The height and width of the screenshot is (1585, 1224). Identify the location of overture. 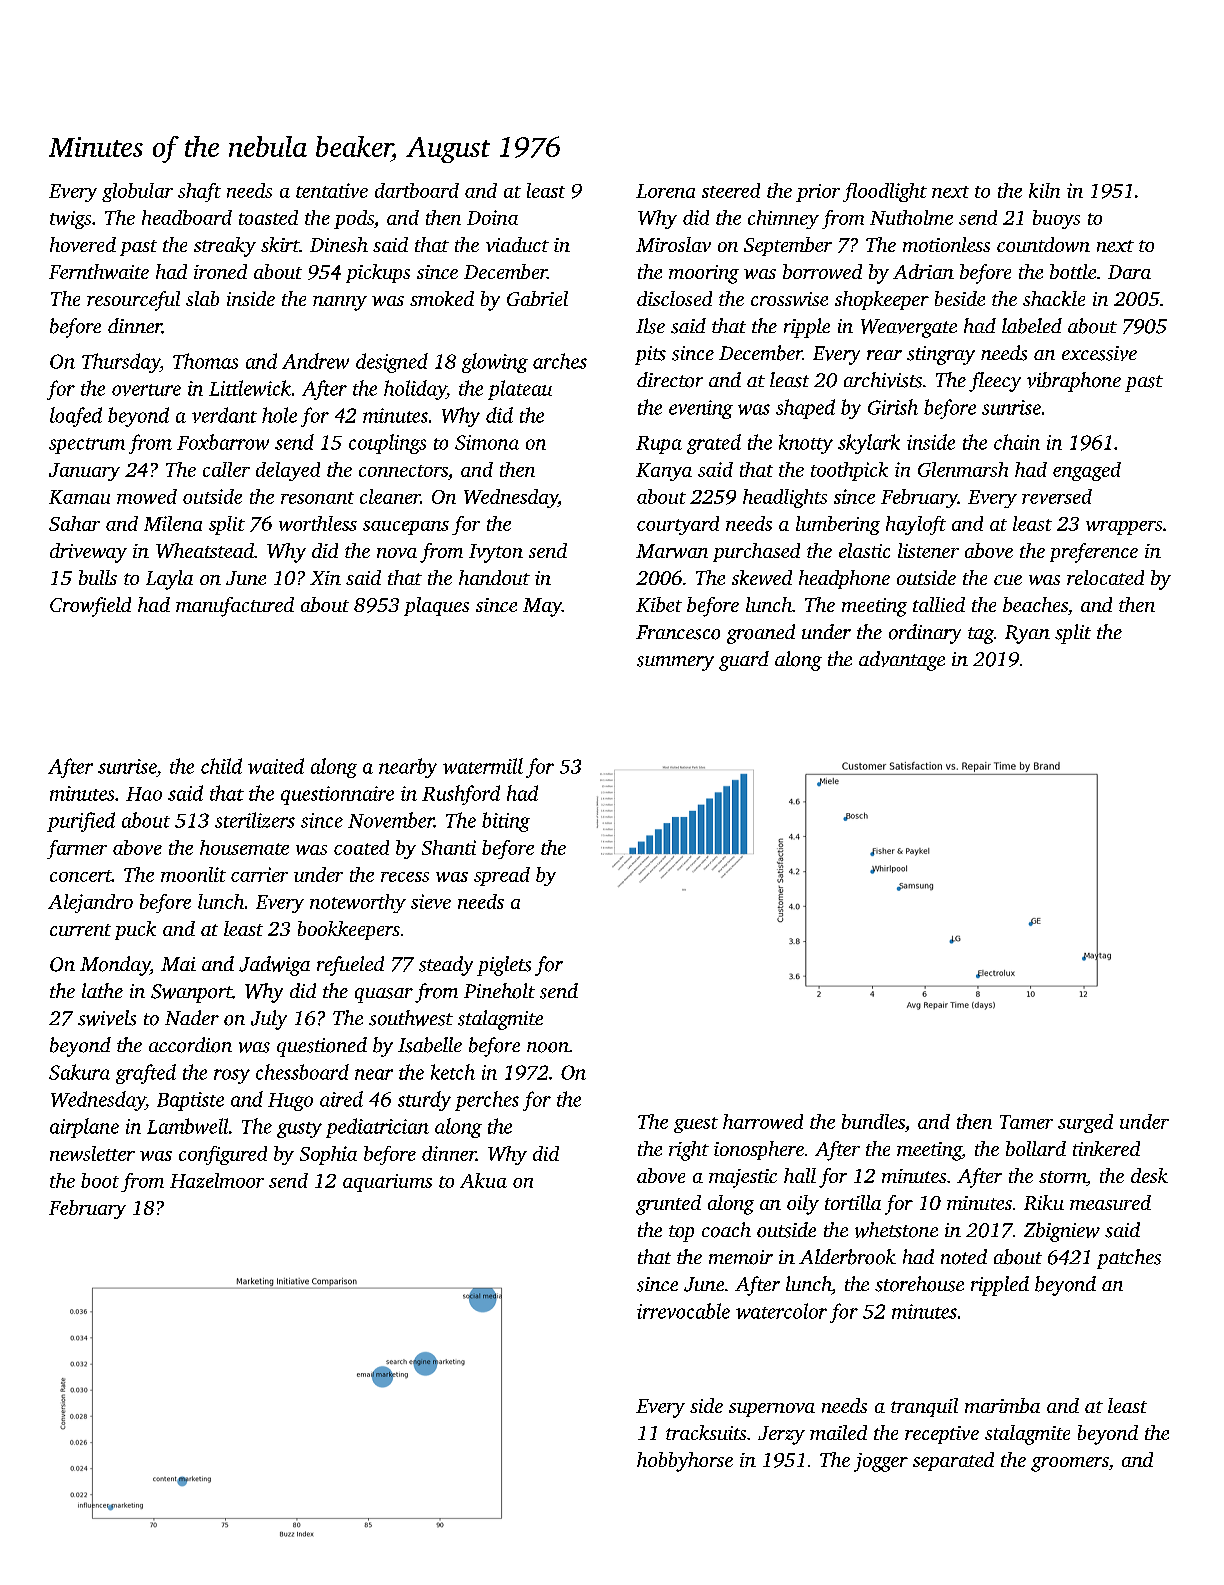
(146, 390).
